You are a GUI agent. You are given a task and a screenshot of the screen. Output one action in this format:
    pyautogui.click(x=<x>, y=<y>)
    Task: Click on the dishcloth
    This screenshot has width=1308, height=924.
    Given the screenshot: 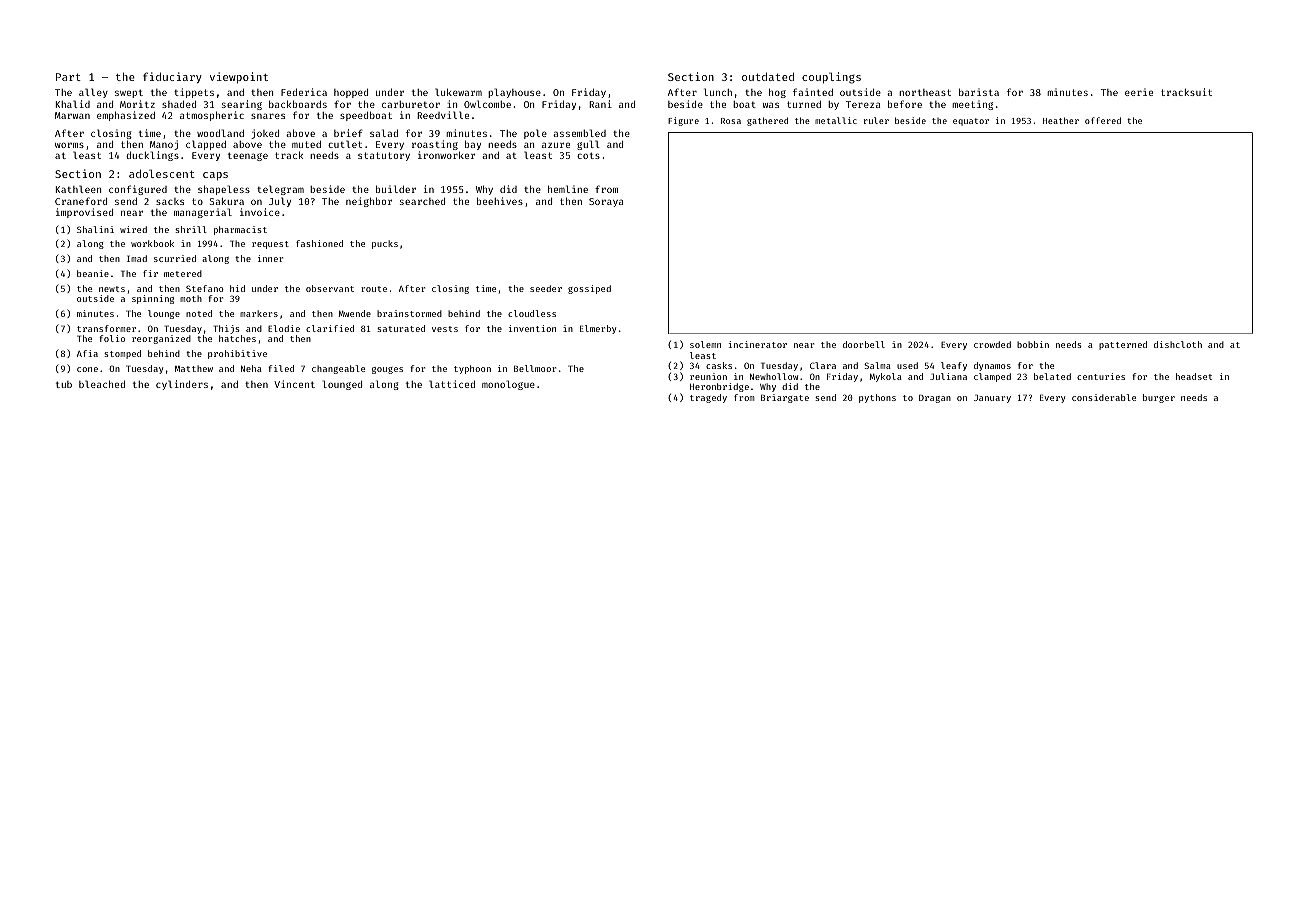 What is the action you would take?
    pyautogui.click(x=1178, y=344)
